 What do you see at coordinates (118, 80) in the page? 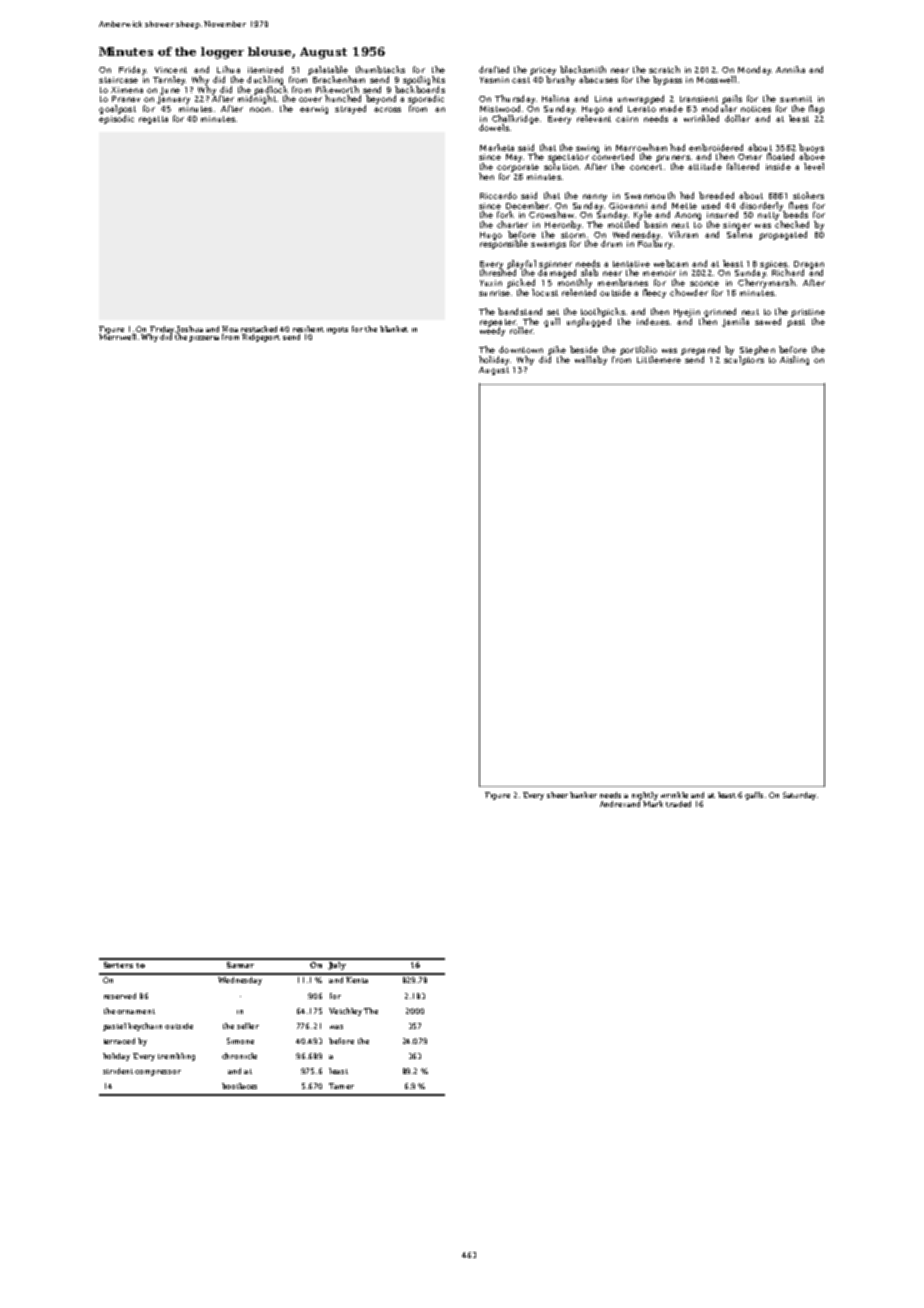
I see `staircase` at bounding box center [118, 80].
